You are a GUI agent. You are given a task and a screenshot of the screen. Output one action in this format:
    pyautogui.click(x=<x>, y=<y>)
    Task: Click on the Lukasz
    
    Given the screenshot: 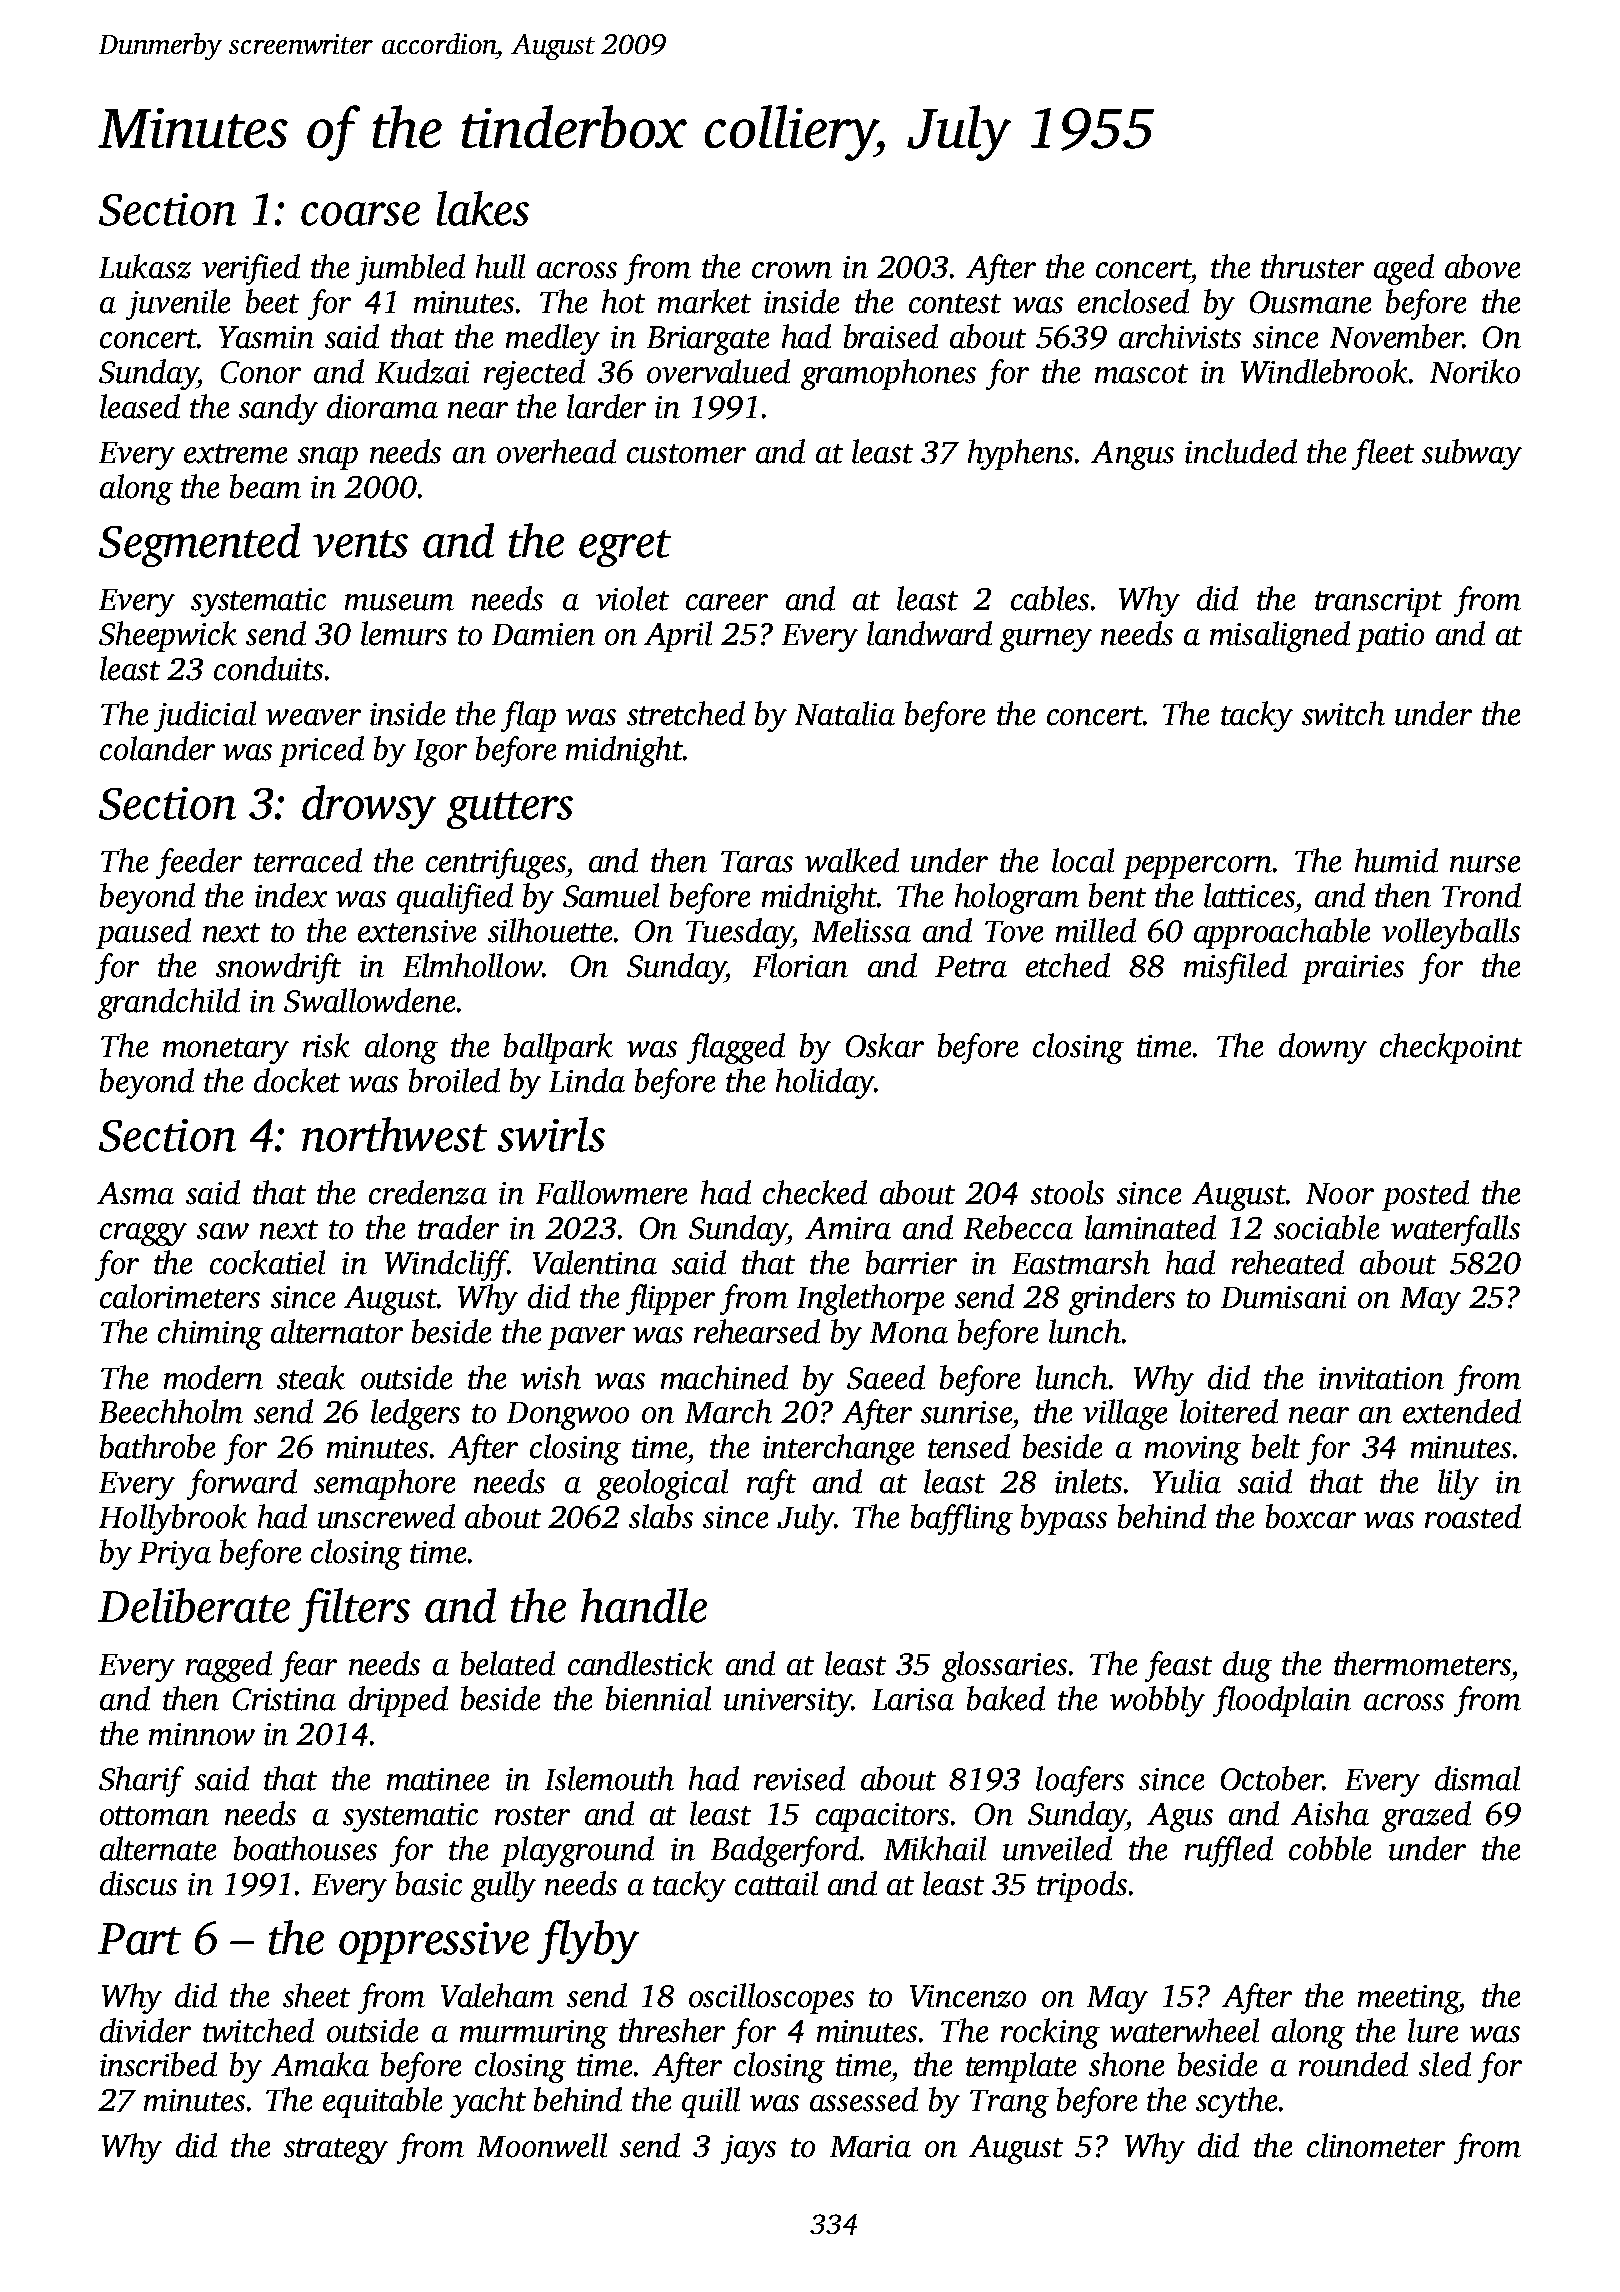 What is the action you would take?
    pyautogui.click(x=145, y=266)
